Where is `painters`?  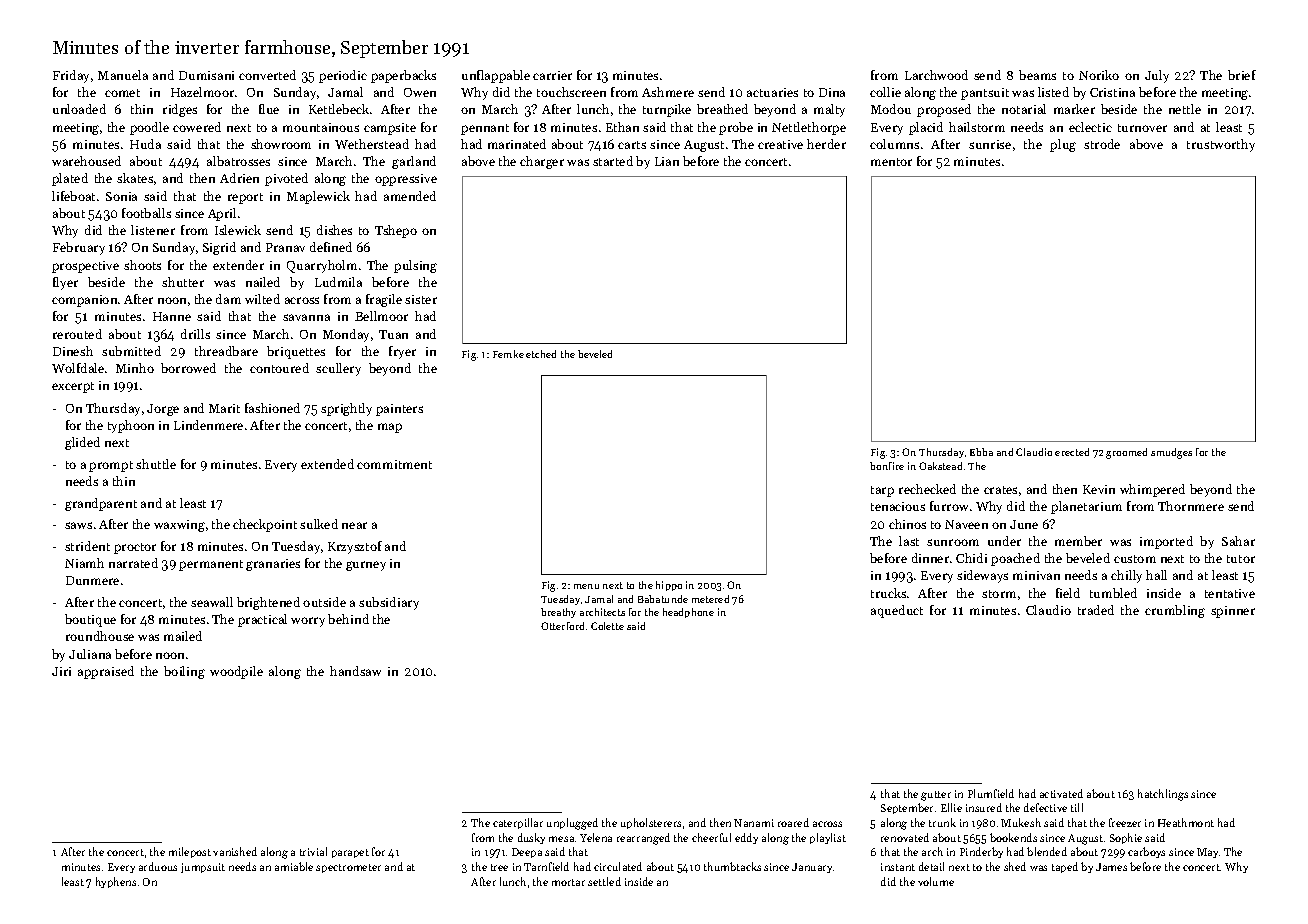 painters is located at coordinates (399, 410).
